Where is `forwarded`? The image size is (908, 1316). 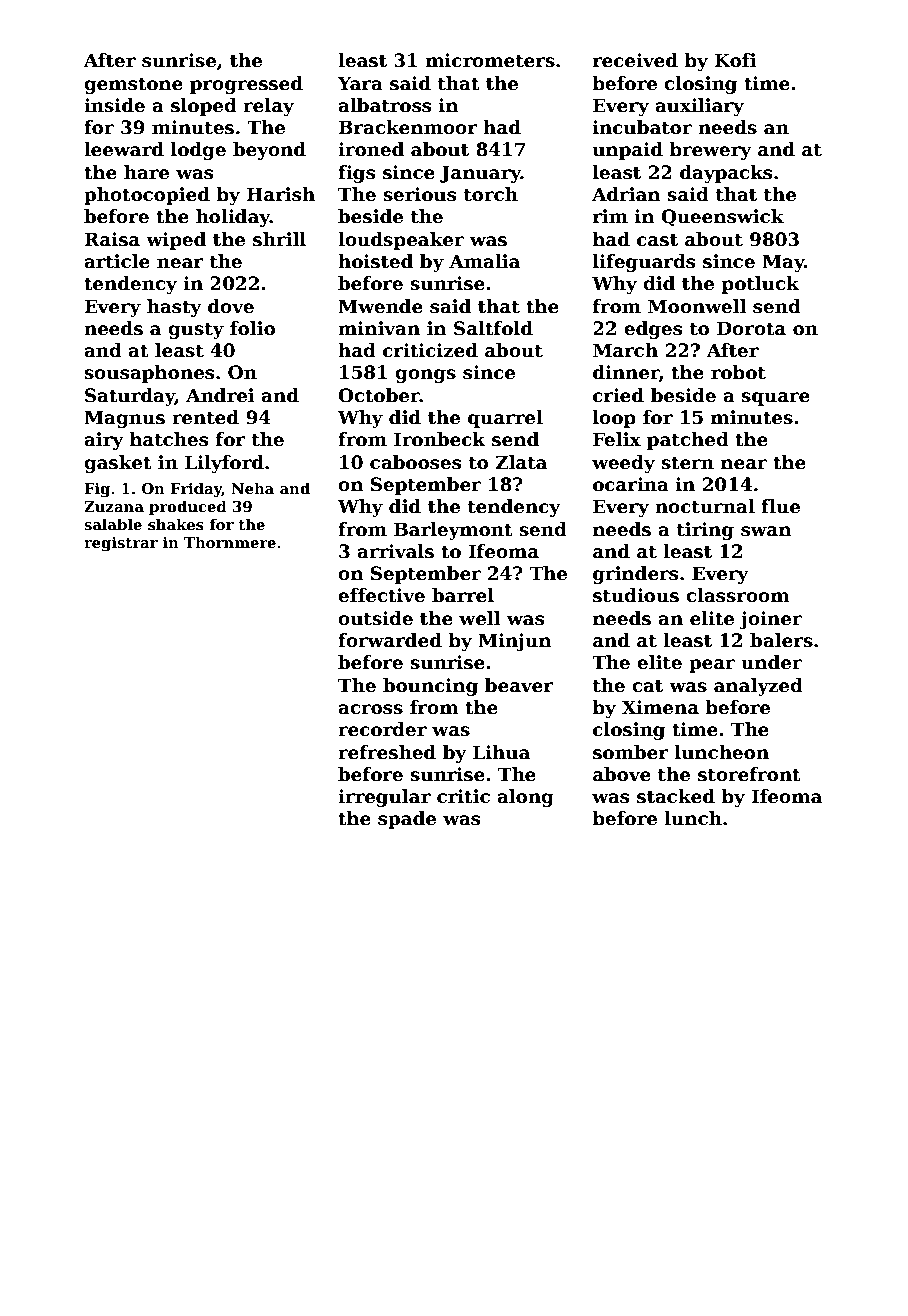 forwarded is located at coordinates (390, 640).
